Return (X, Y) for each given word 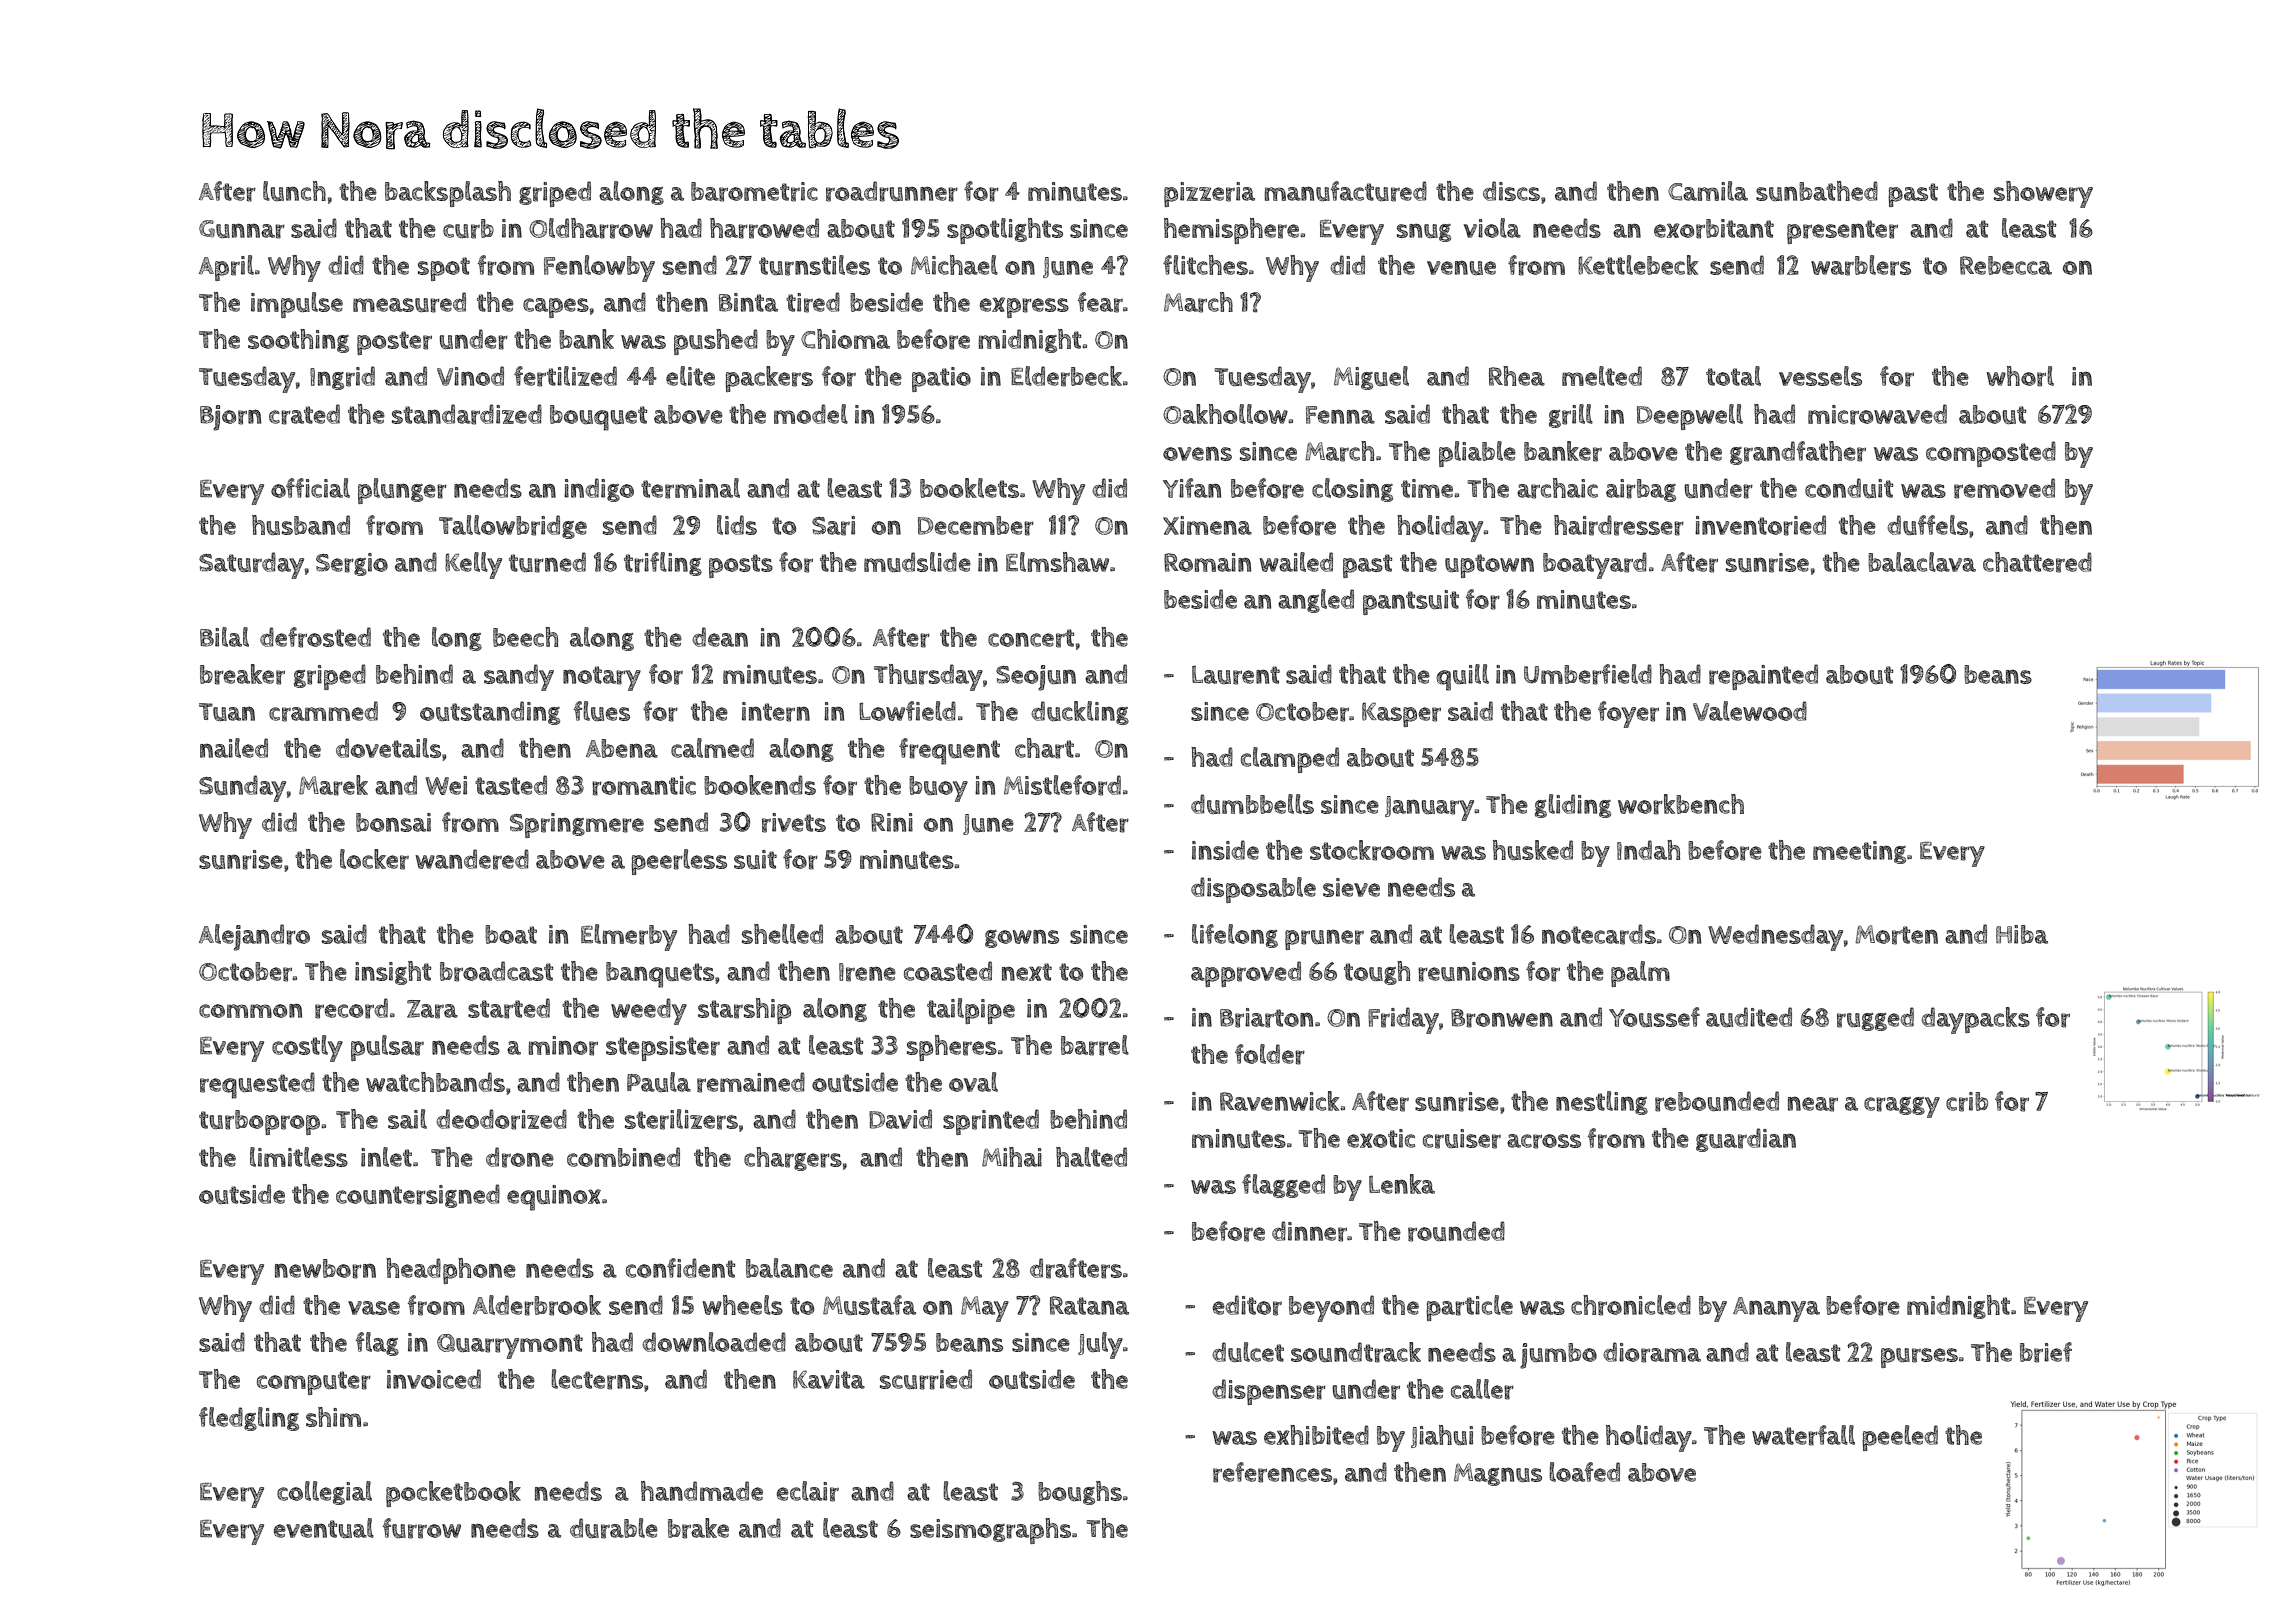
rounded (1456, 1231)
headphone (451, 1271)
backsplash (448, 194)
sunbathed (1817, 191)
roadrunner (892, 191)
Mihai (1012, 1157)
